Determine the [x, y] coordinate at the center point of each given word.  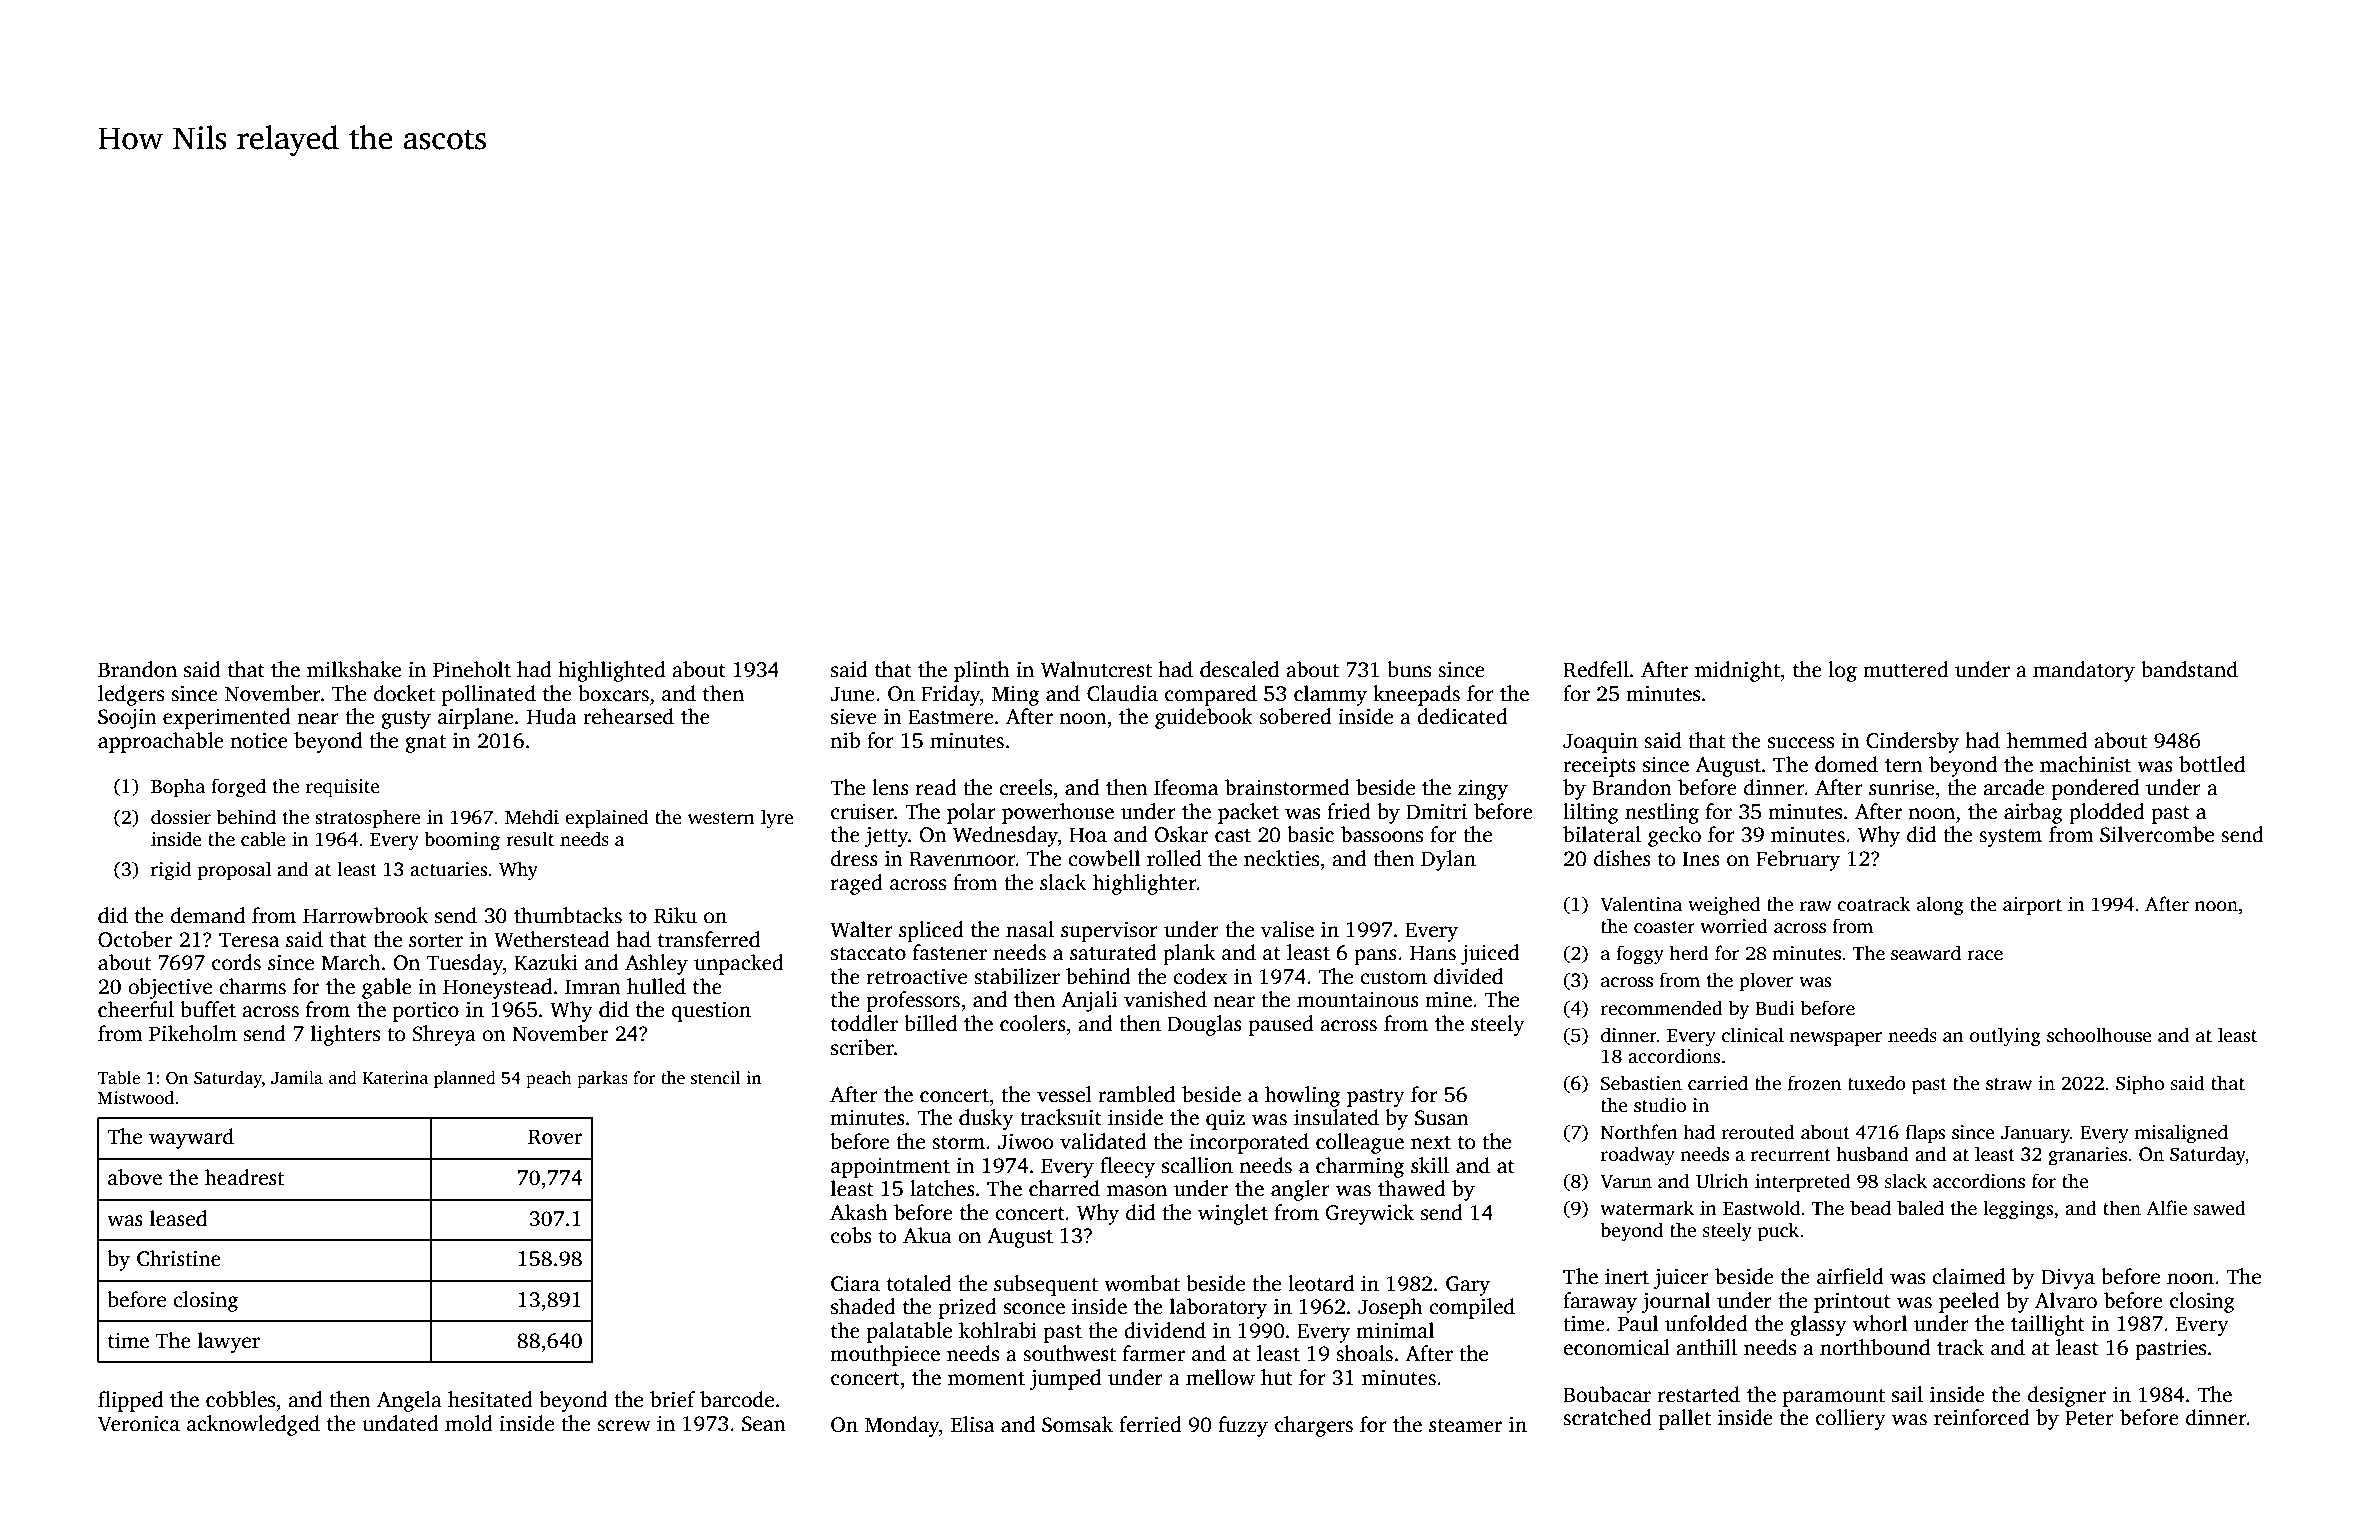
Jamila [297, 1078]
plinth [981, 671]
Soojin [127, 719]
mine [1448, 1000]
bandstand [2189, 669]
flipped [130, 1401]
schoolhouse [2099, 1035]
